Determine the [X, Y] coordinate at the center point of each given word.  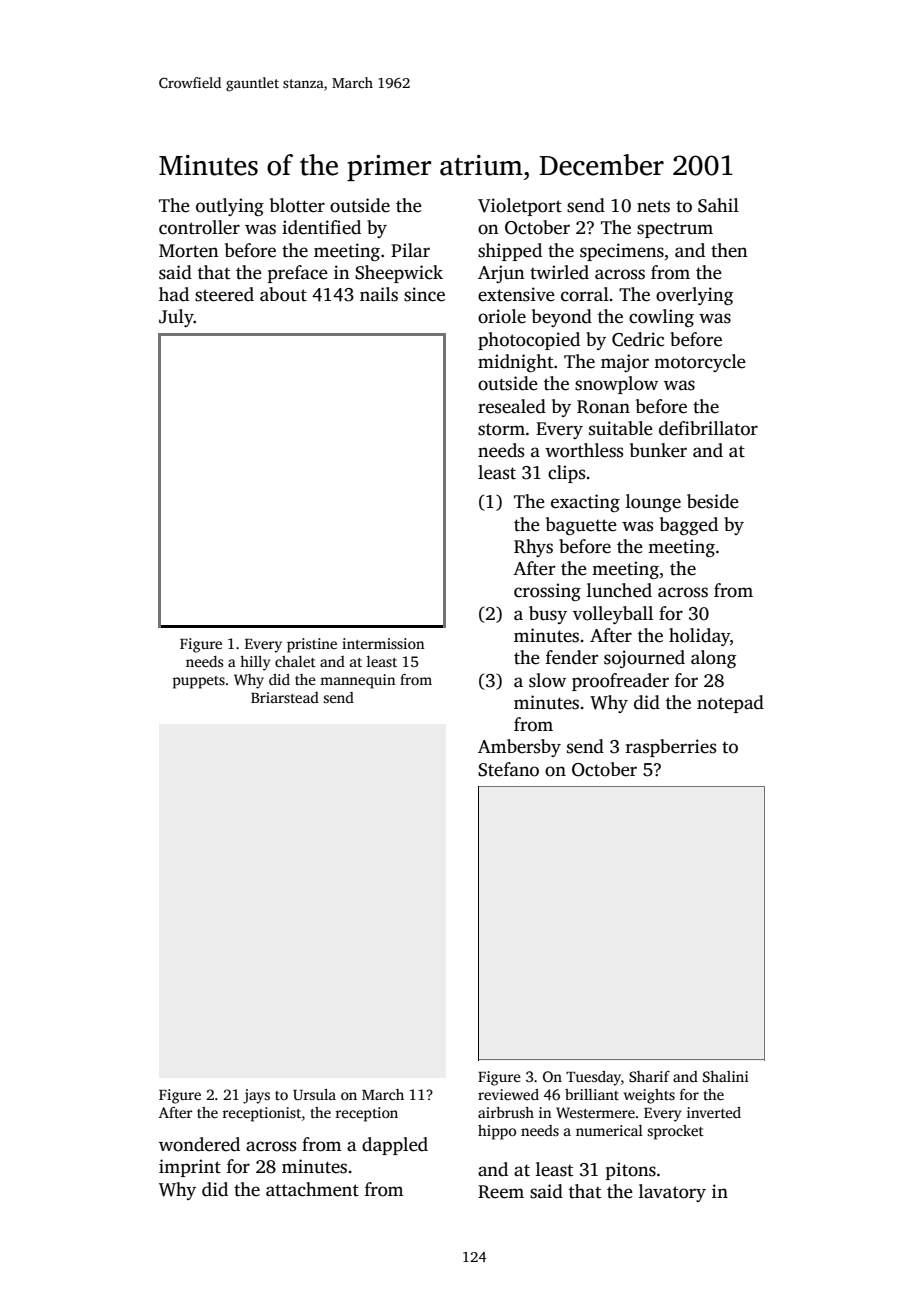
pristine [312, 645]
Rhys [533, 548]
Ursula [314, 1094]
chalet [295, 661]
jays [256, 1096]
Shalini [726, 1076]
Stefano [508, 769]
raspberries [671, 748]
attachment [312, 1189]
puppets [198, 682]
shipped [510, 252]
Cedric [638, 339]
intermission [383, 643]
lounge [653, 503]
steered [224, 294]
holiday [699, 637]
